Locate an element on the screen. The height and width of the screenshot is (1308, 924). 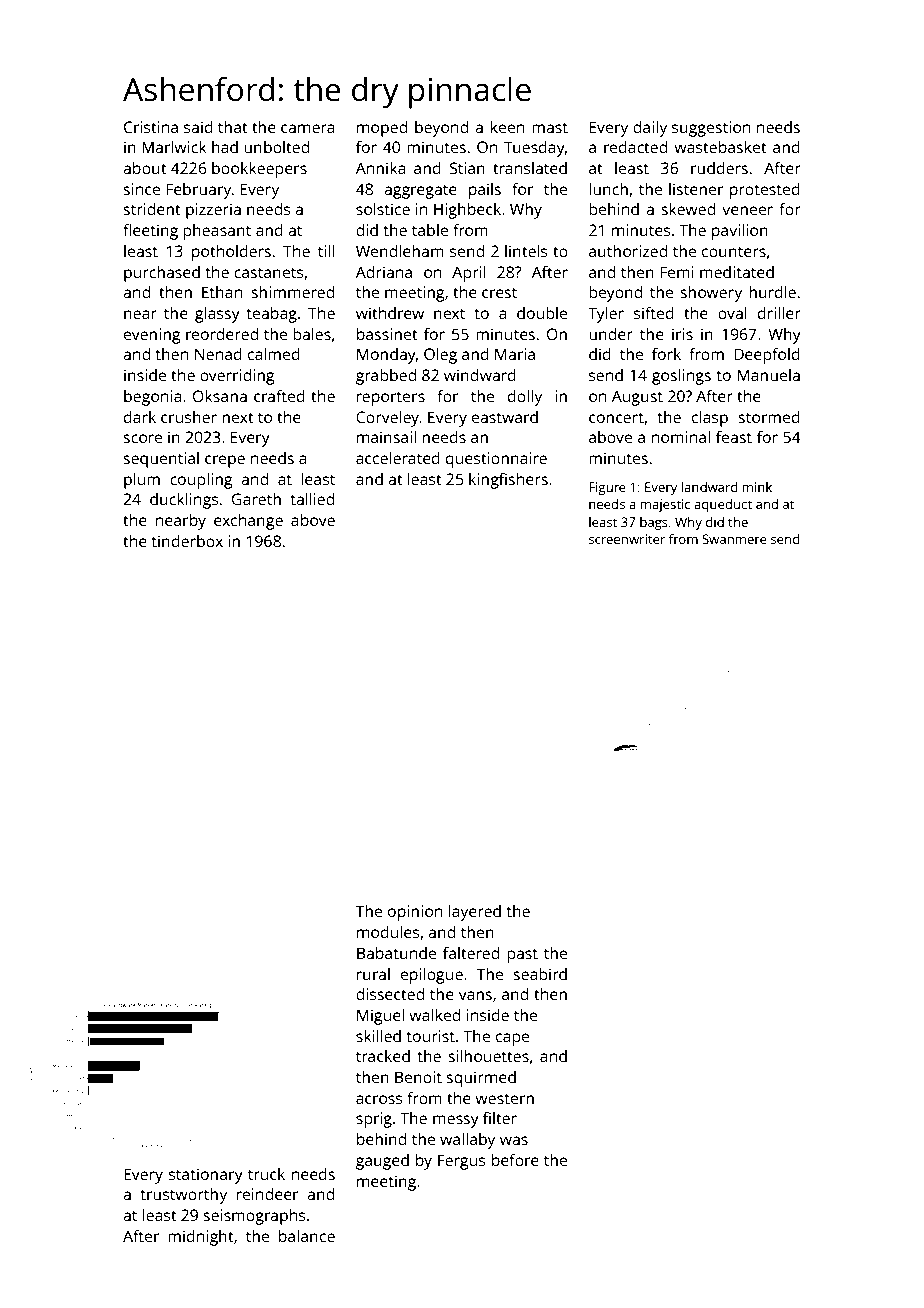
reordered is located at coordinates (222, 334).
